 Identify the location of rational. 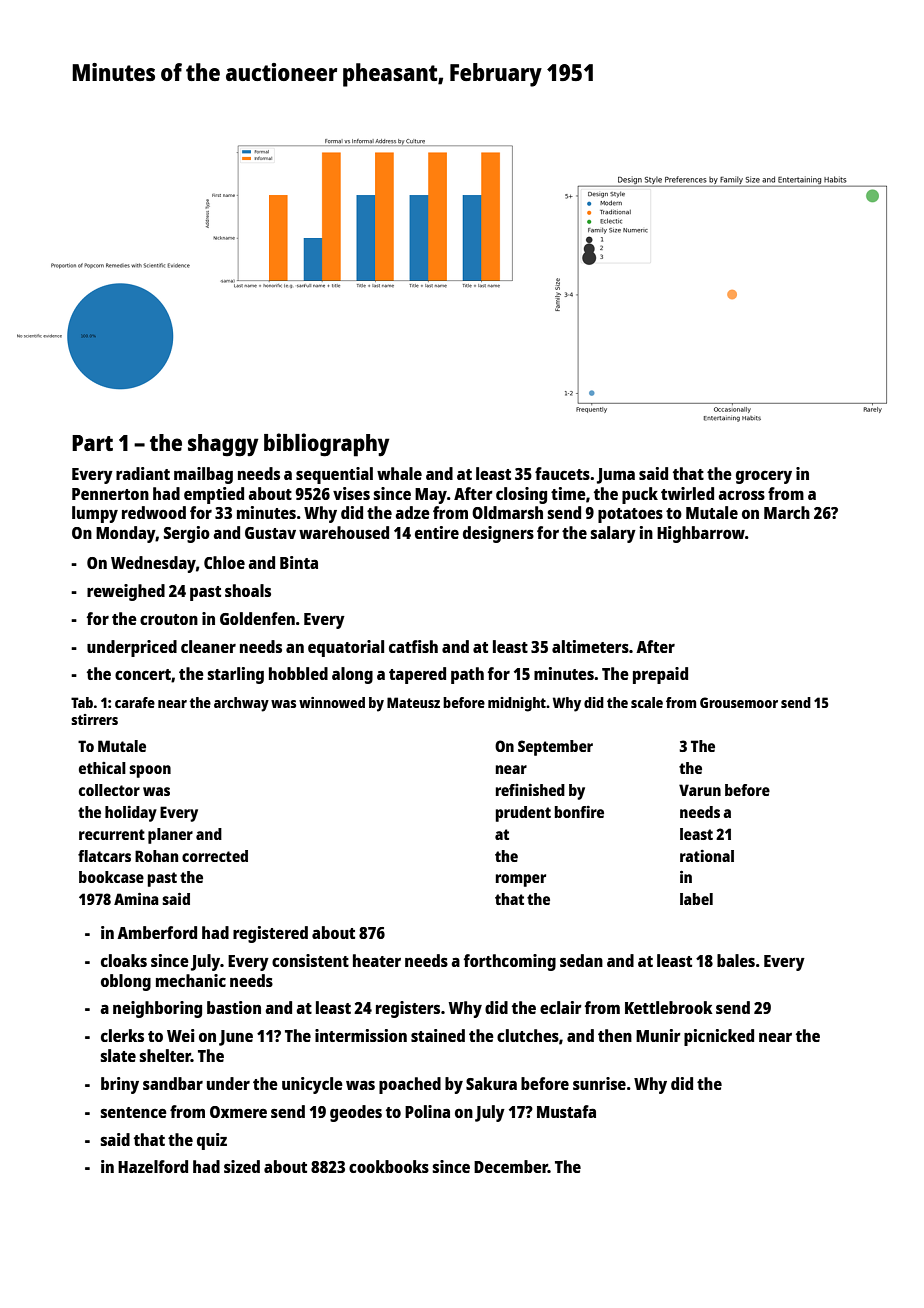
(707, 856).
